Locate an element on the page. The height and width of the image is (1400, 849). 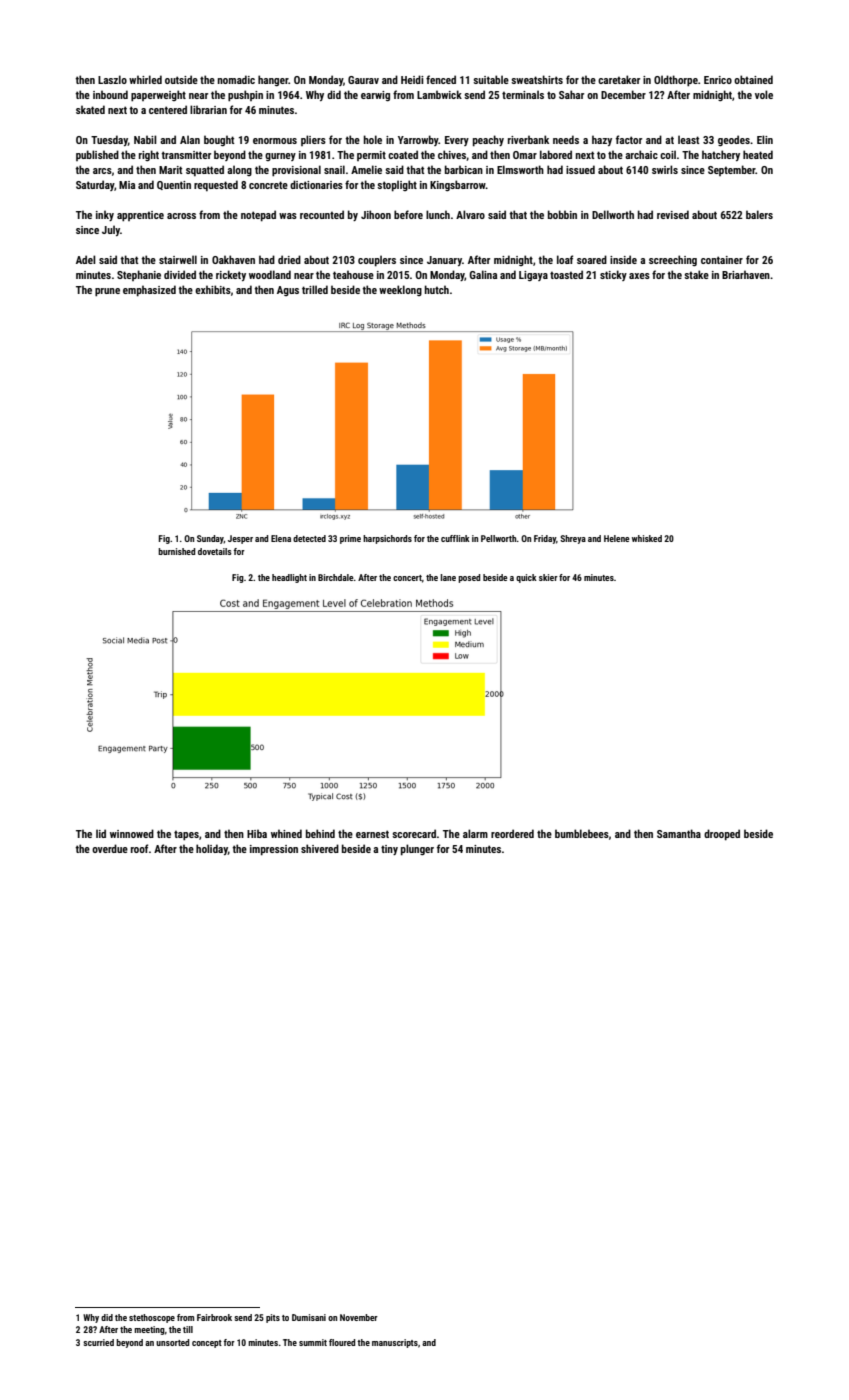
manuscripts is located at coordinates (395, 1343).
